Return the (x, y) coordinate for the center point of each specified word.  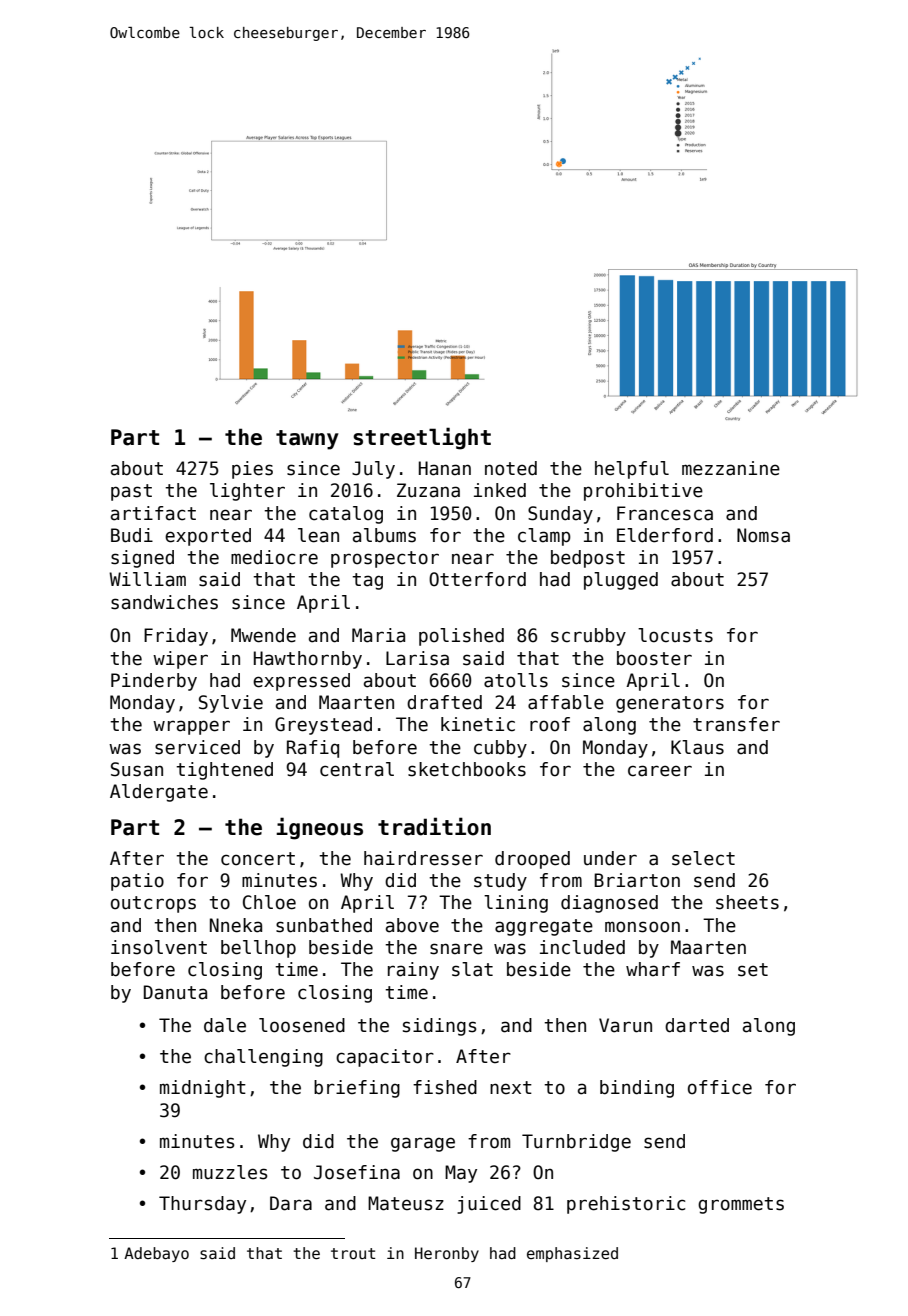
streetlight (422, 438)
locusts (675, 635)
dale (225, 1025)
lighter (247, 492)
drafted (444, 702)
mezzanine (731, 468)
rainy (413, 971)
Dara (291, 1203)
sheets (747, 902)
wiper (180, 660)
